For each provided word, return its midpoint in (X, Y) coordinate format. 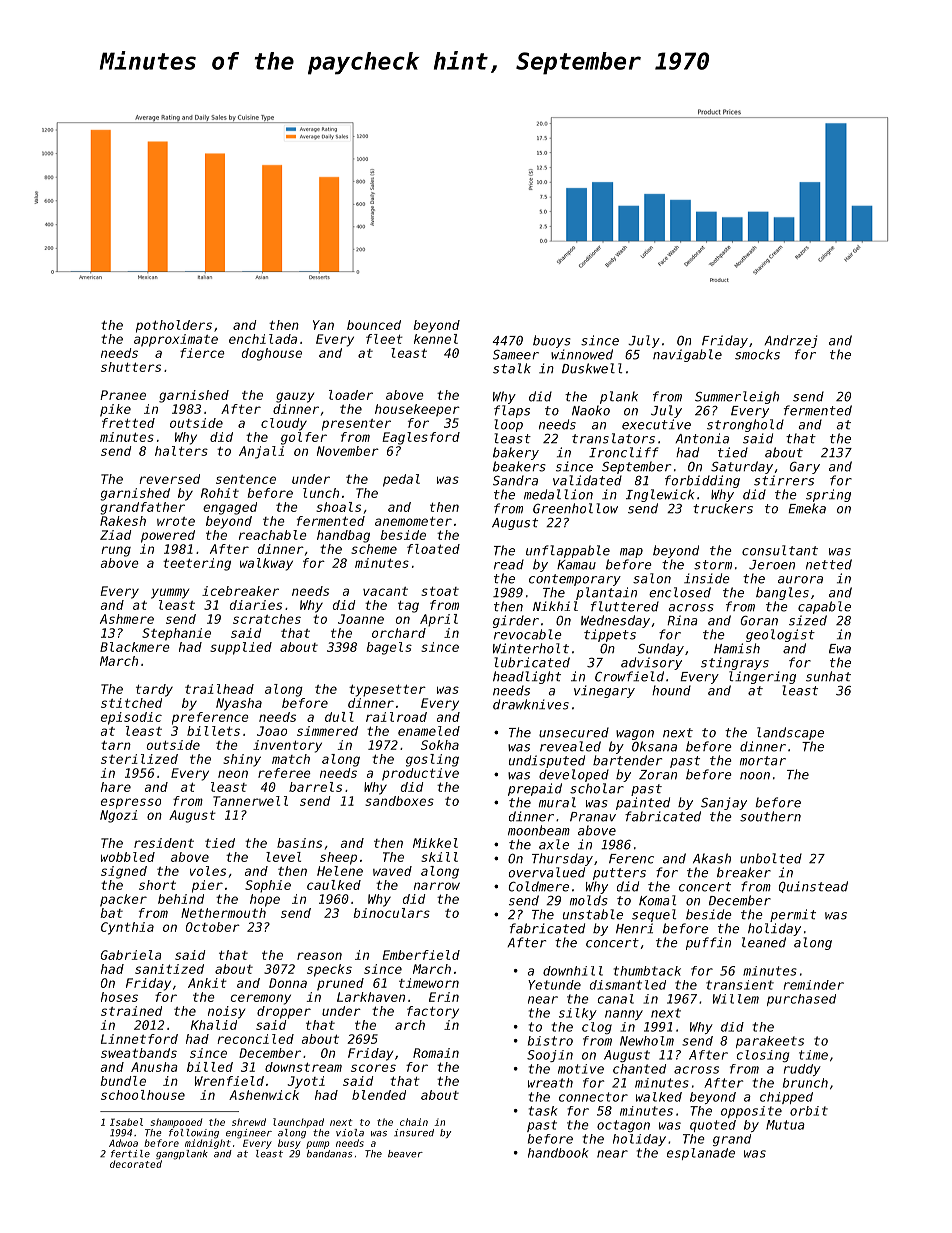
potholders (174, 326)
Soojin (550, 1056)
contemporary (575, 580)
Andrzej (790, 341)
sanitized (169, 969)
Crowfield (629, 676)
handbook (558, 1153)
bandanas (329, 1154)
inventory (287, 746)
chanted (639, 1069)
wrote (176, 521)
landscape (790, 733)
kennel (436, 339)
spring (828, 495)
